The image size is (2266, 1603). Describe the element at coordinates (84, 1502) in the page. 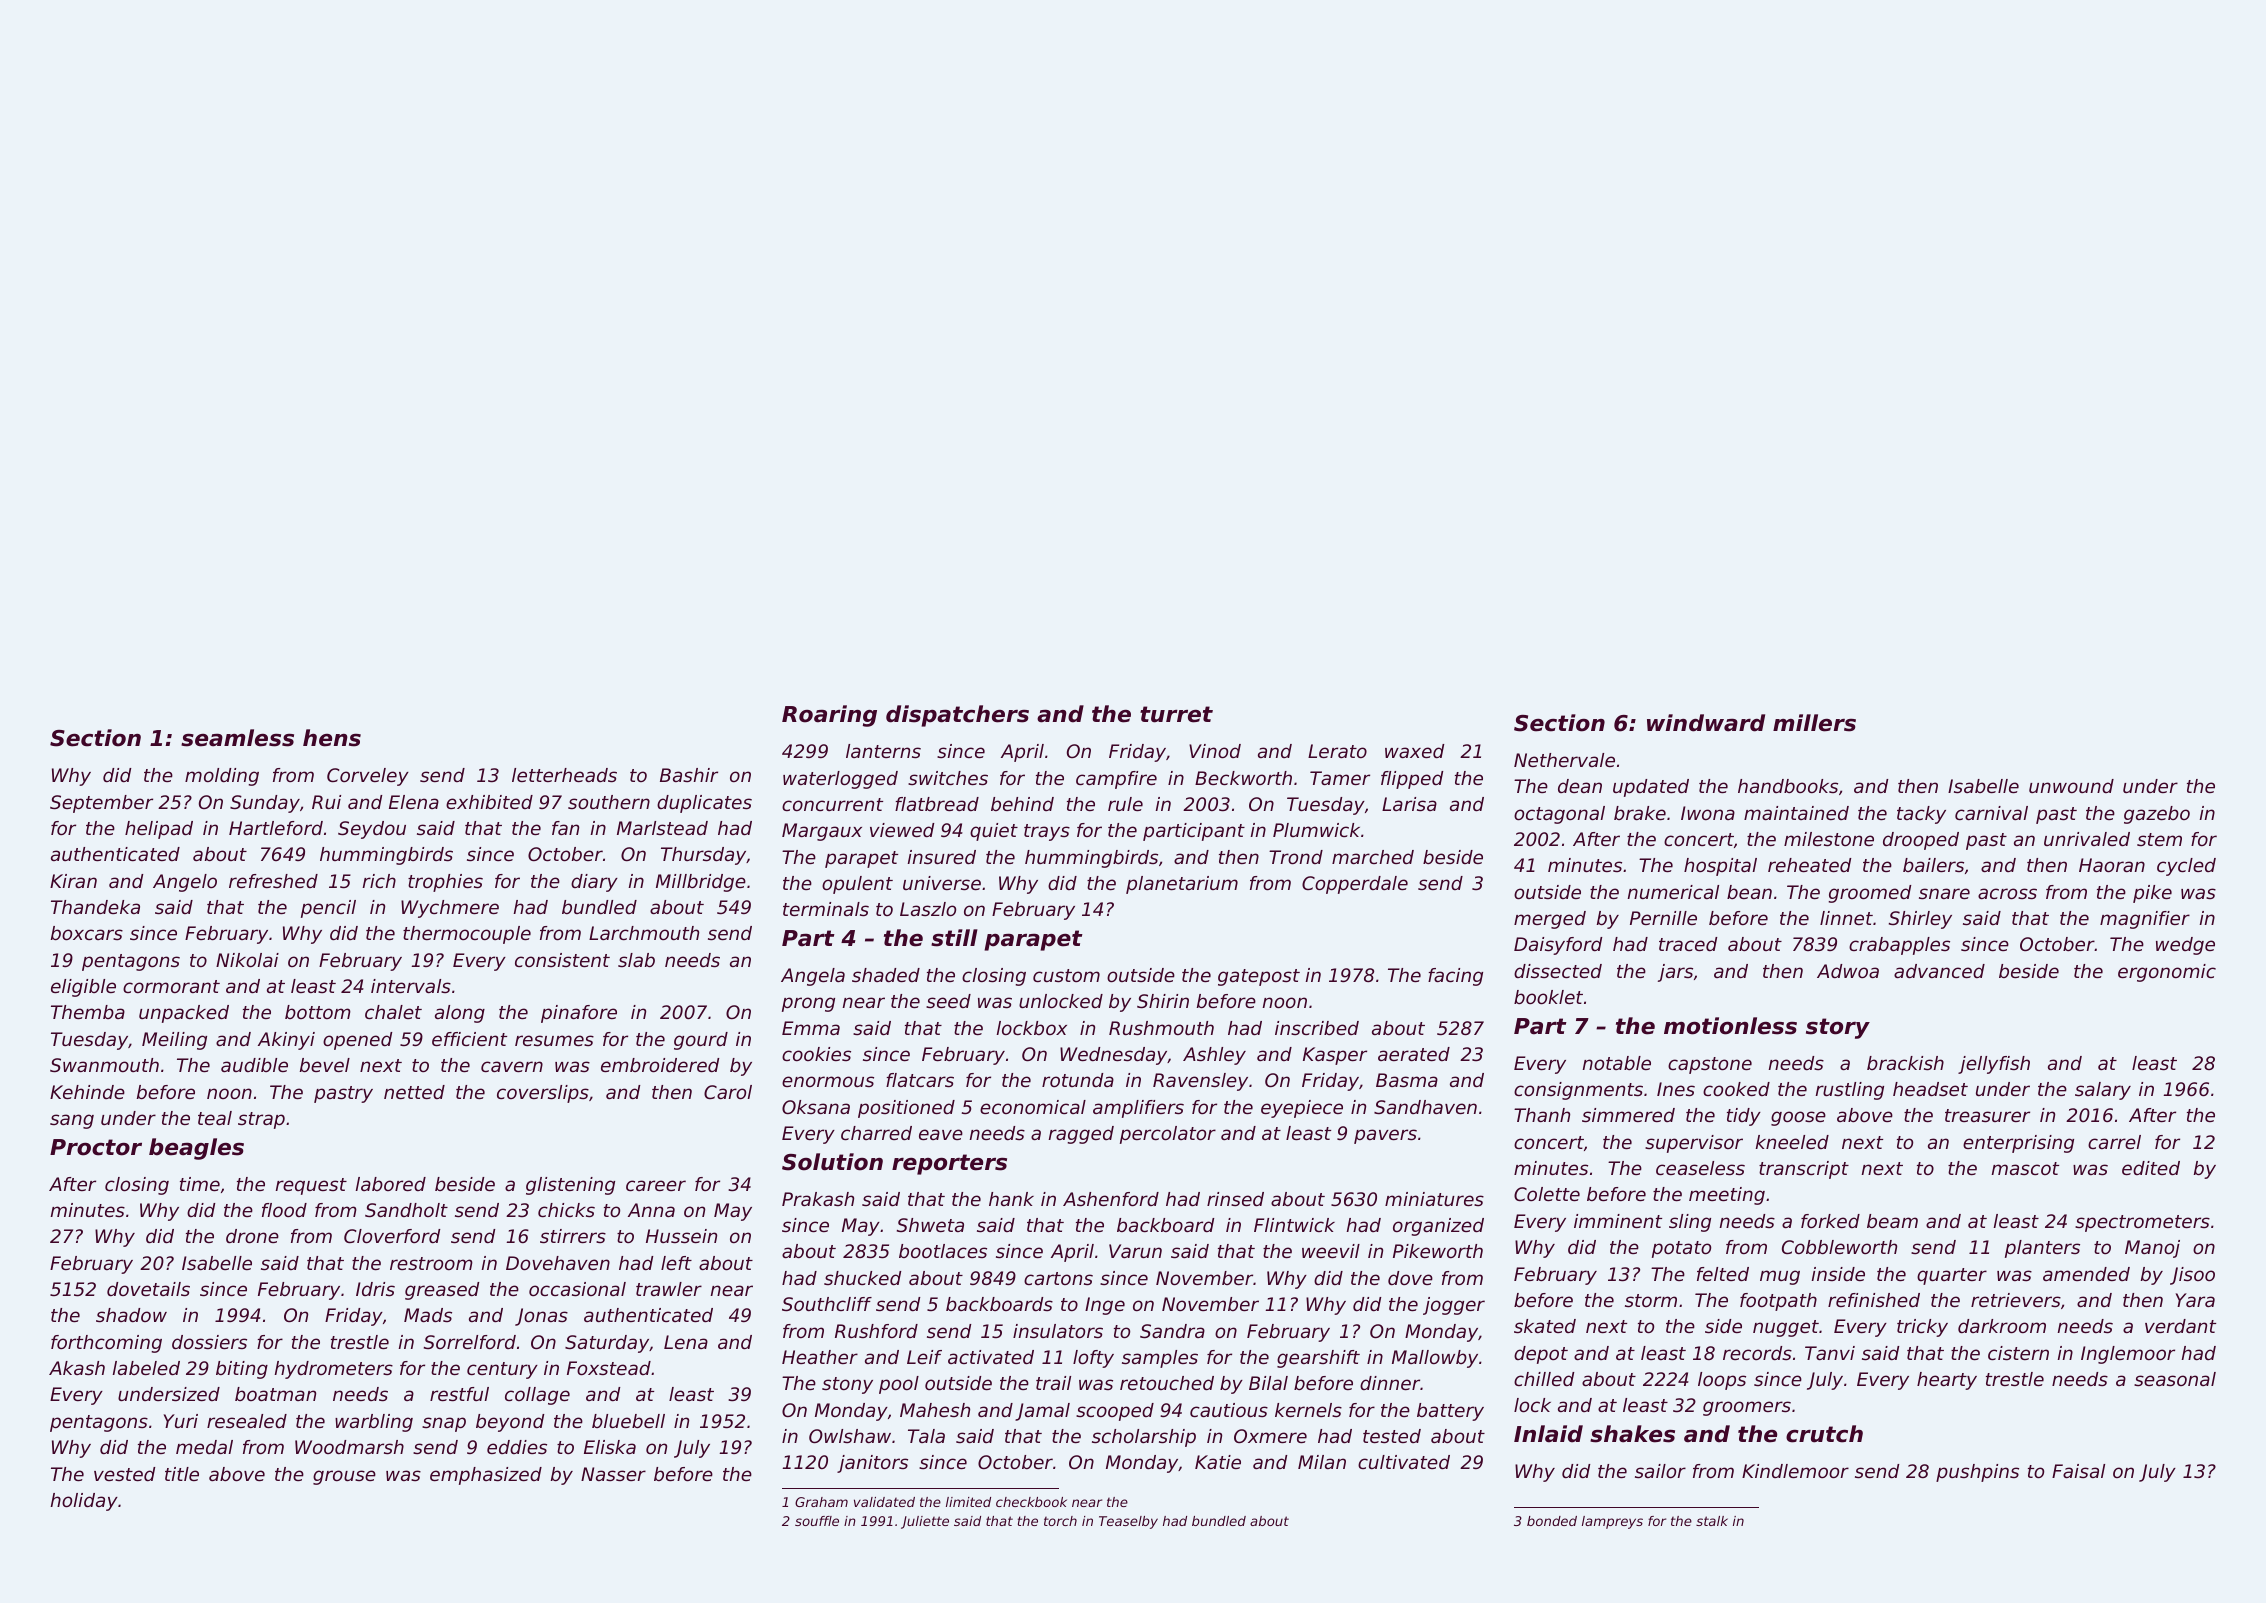

I see `holiday` at that location.
